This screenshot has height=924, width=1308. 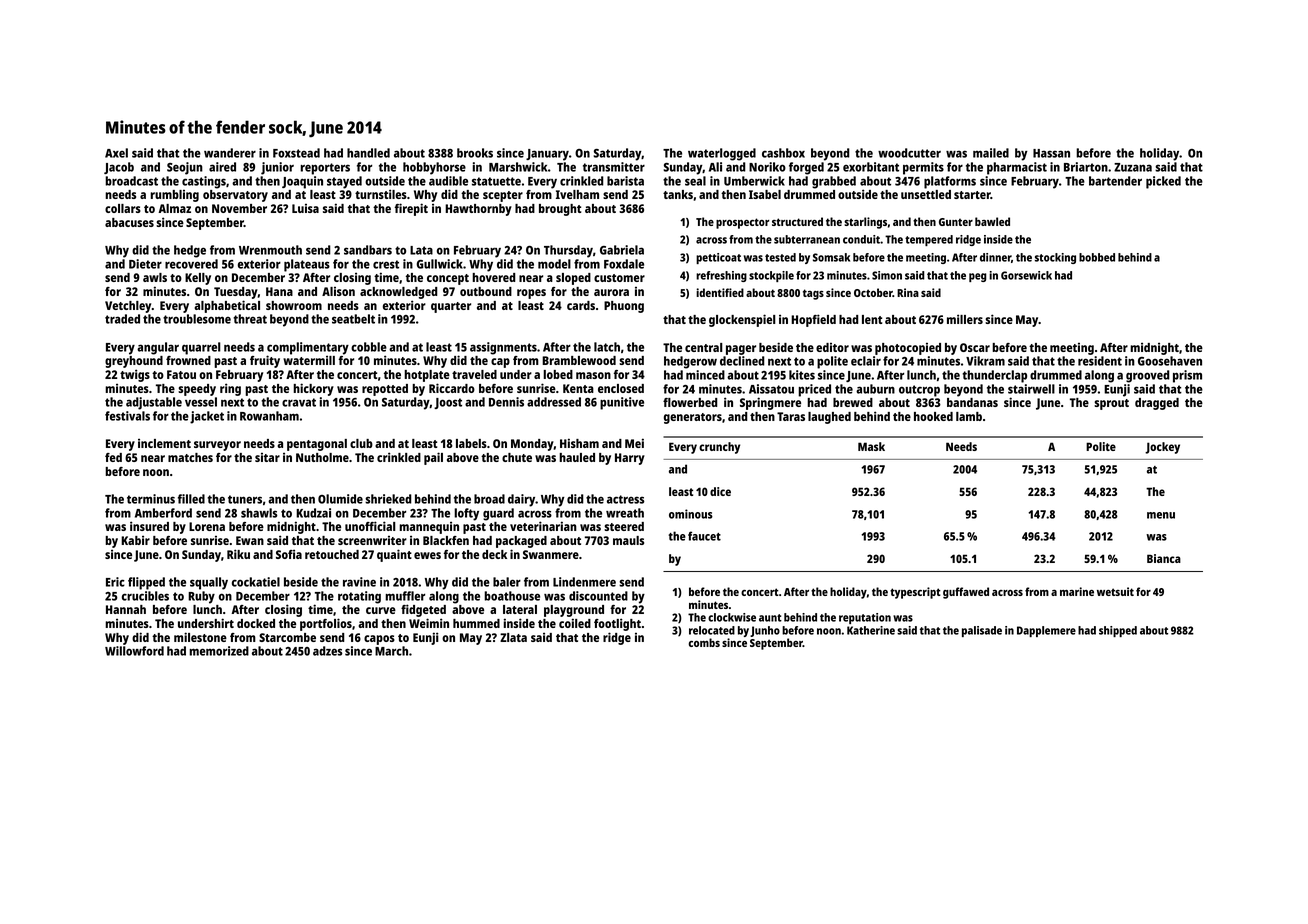 I want to click on brooks, so click(x=475, y=153).
